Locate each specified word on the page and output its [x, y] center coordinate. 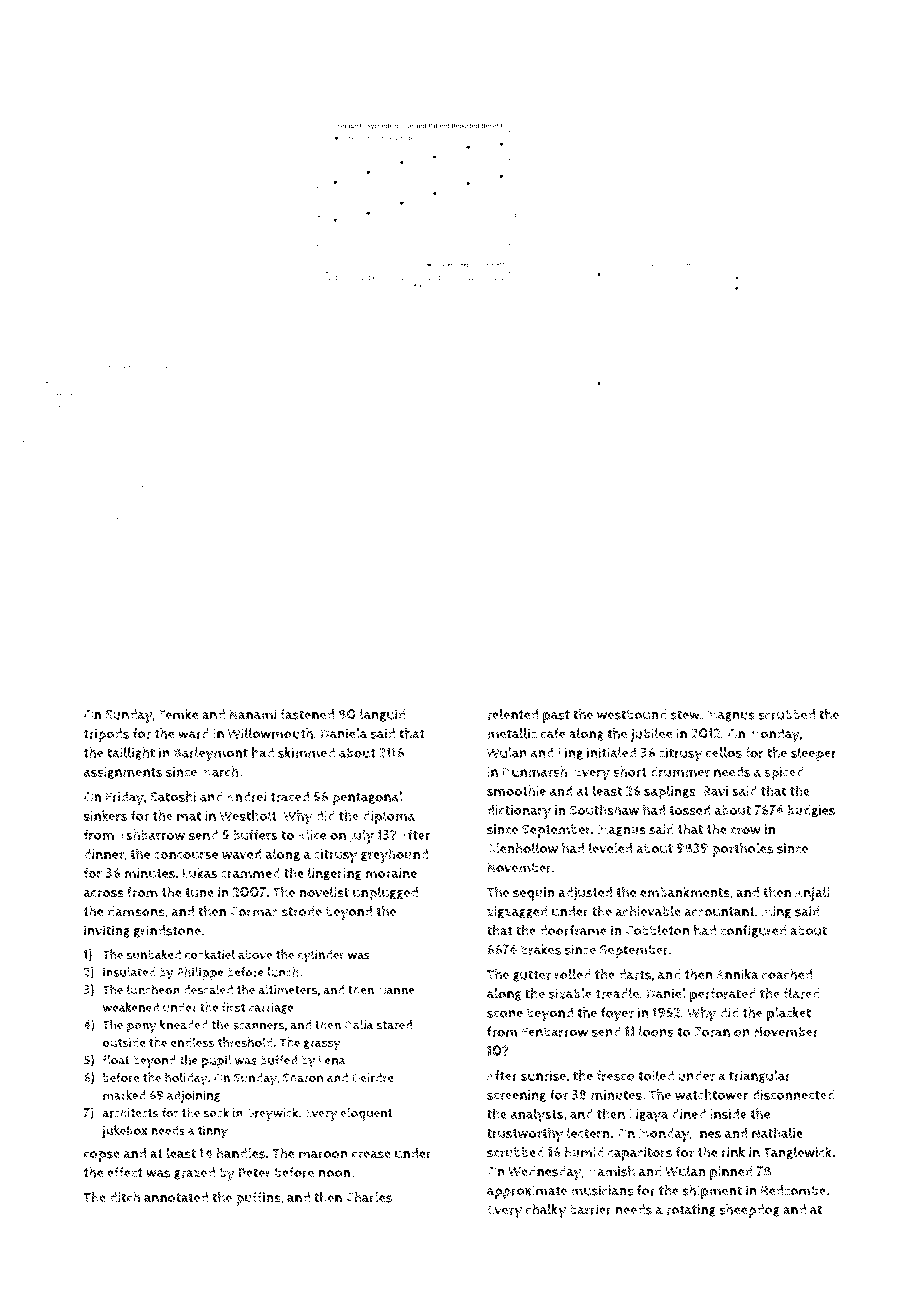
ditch [125, 1197]
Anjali [812, 893]
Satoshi [173, 796]
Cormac [254, 912]
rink [733, 1152]
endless [192, 1042]
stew [685, 715]
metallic [512, 733]
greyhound [394, 855]
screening [516, 1096]
